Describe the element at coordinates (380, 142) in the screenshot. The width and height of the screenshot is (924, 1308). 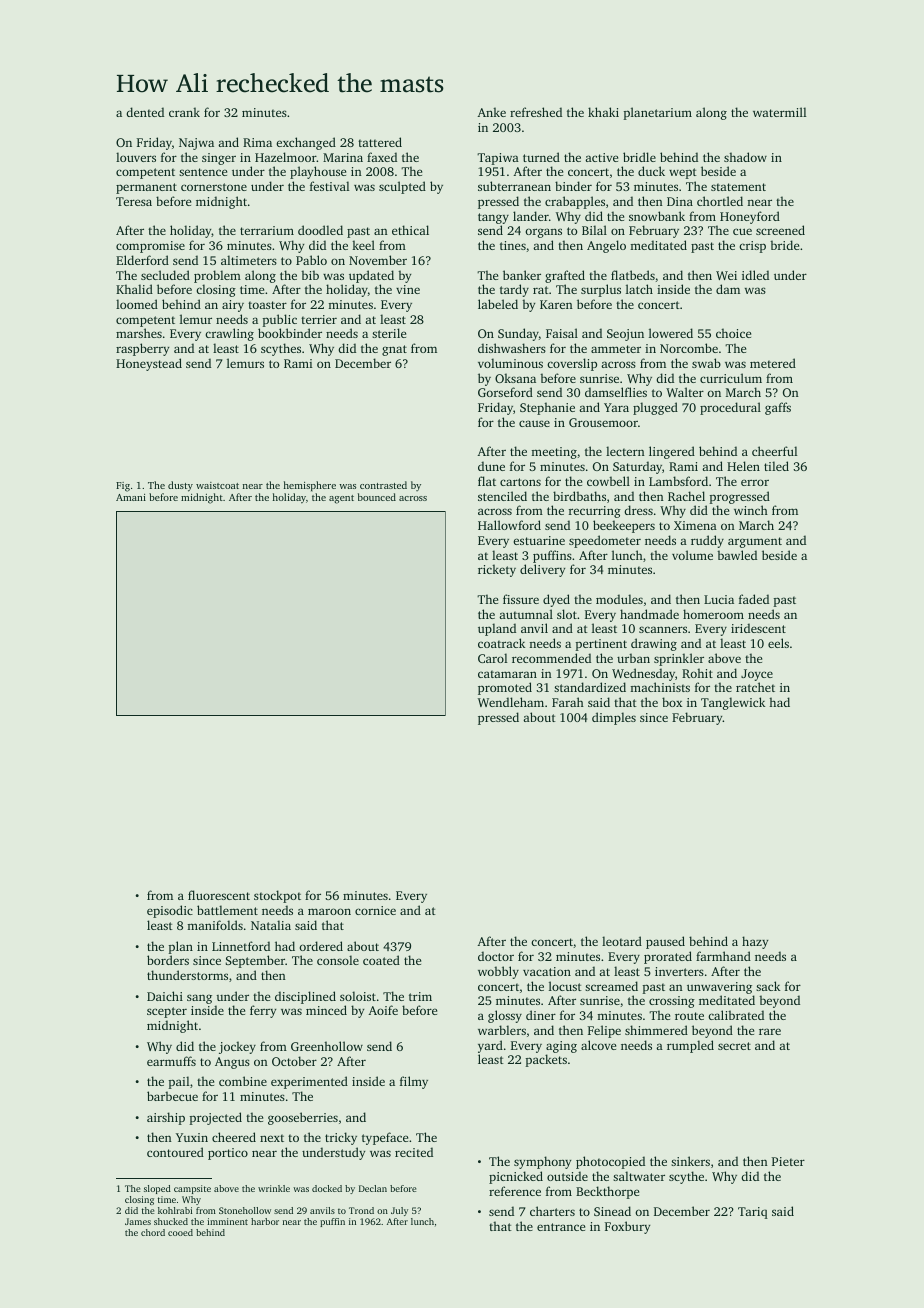
I see `tattered` at that location.
